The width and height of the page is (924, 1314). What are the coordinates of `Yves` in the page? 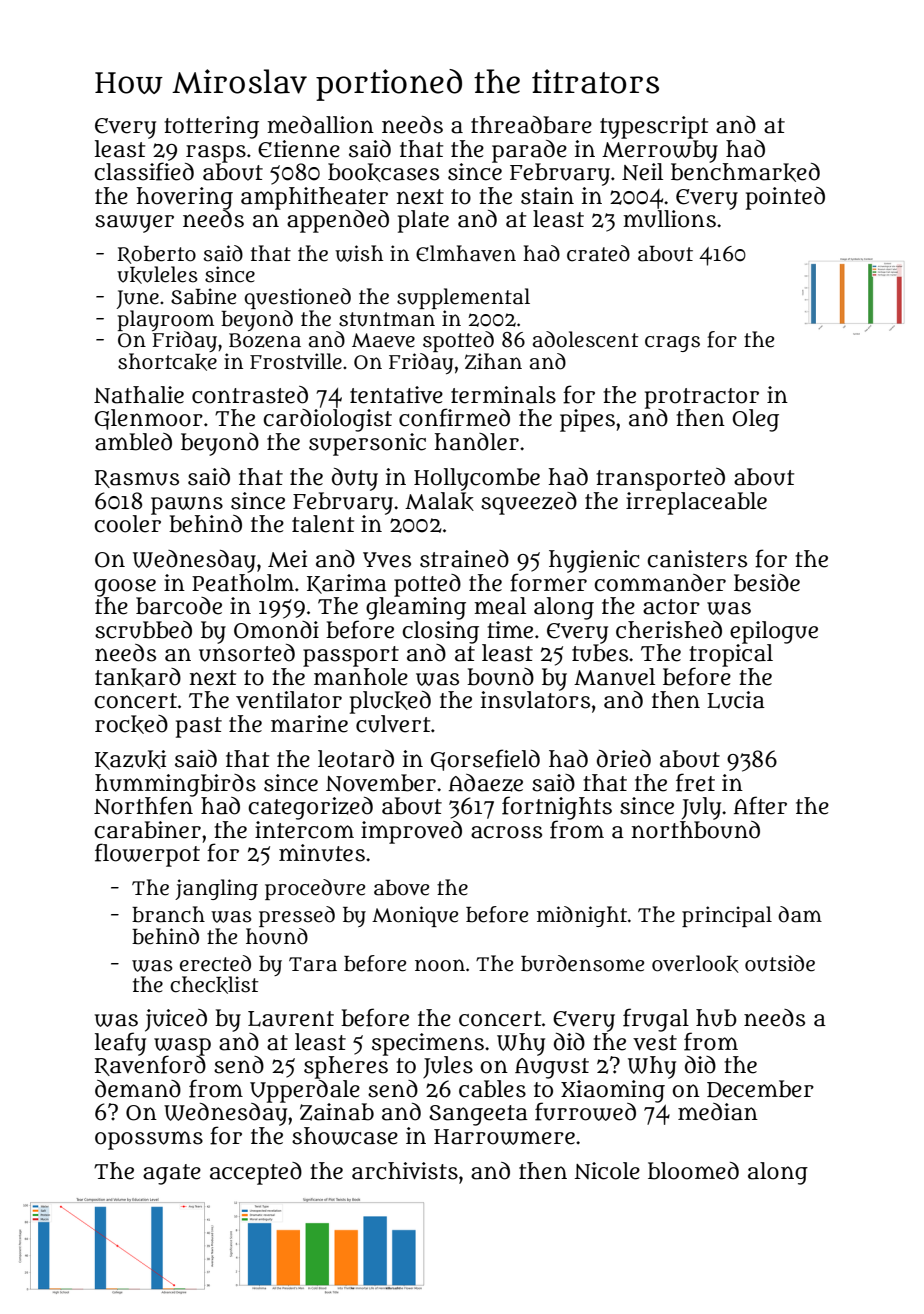 It's located at (387, 560).
